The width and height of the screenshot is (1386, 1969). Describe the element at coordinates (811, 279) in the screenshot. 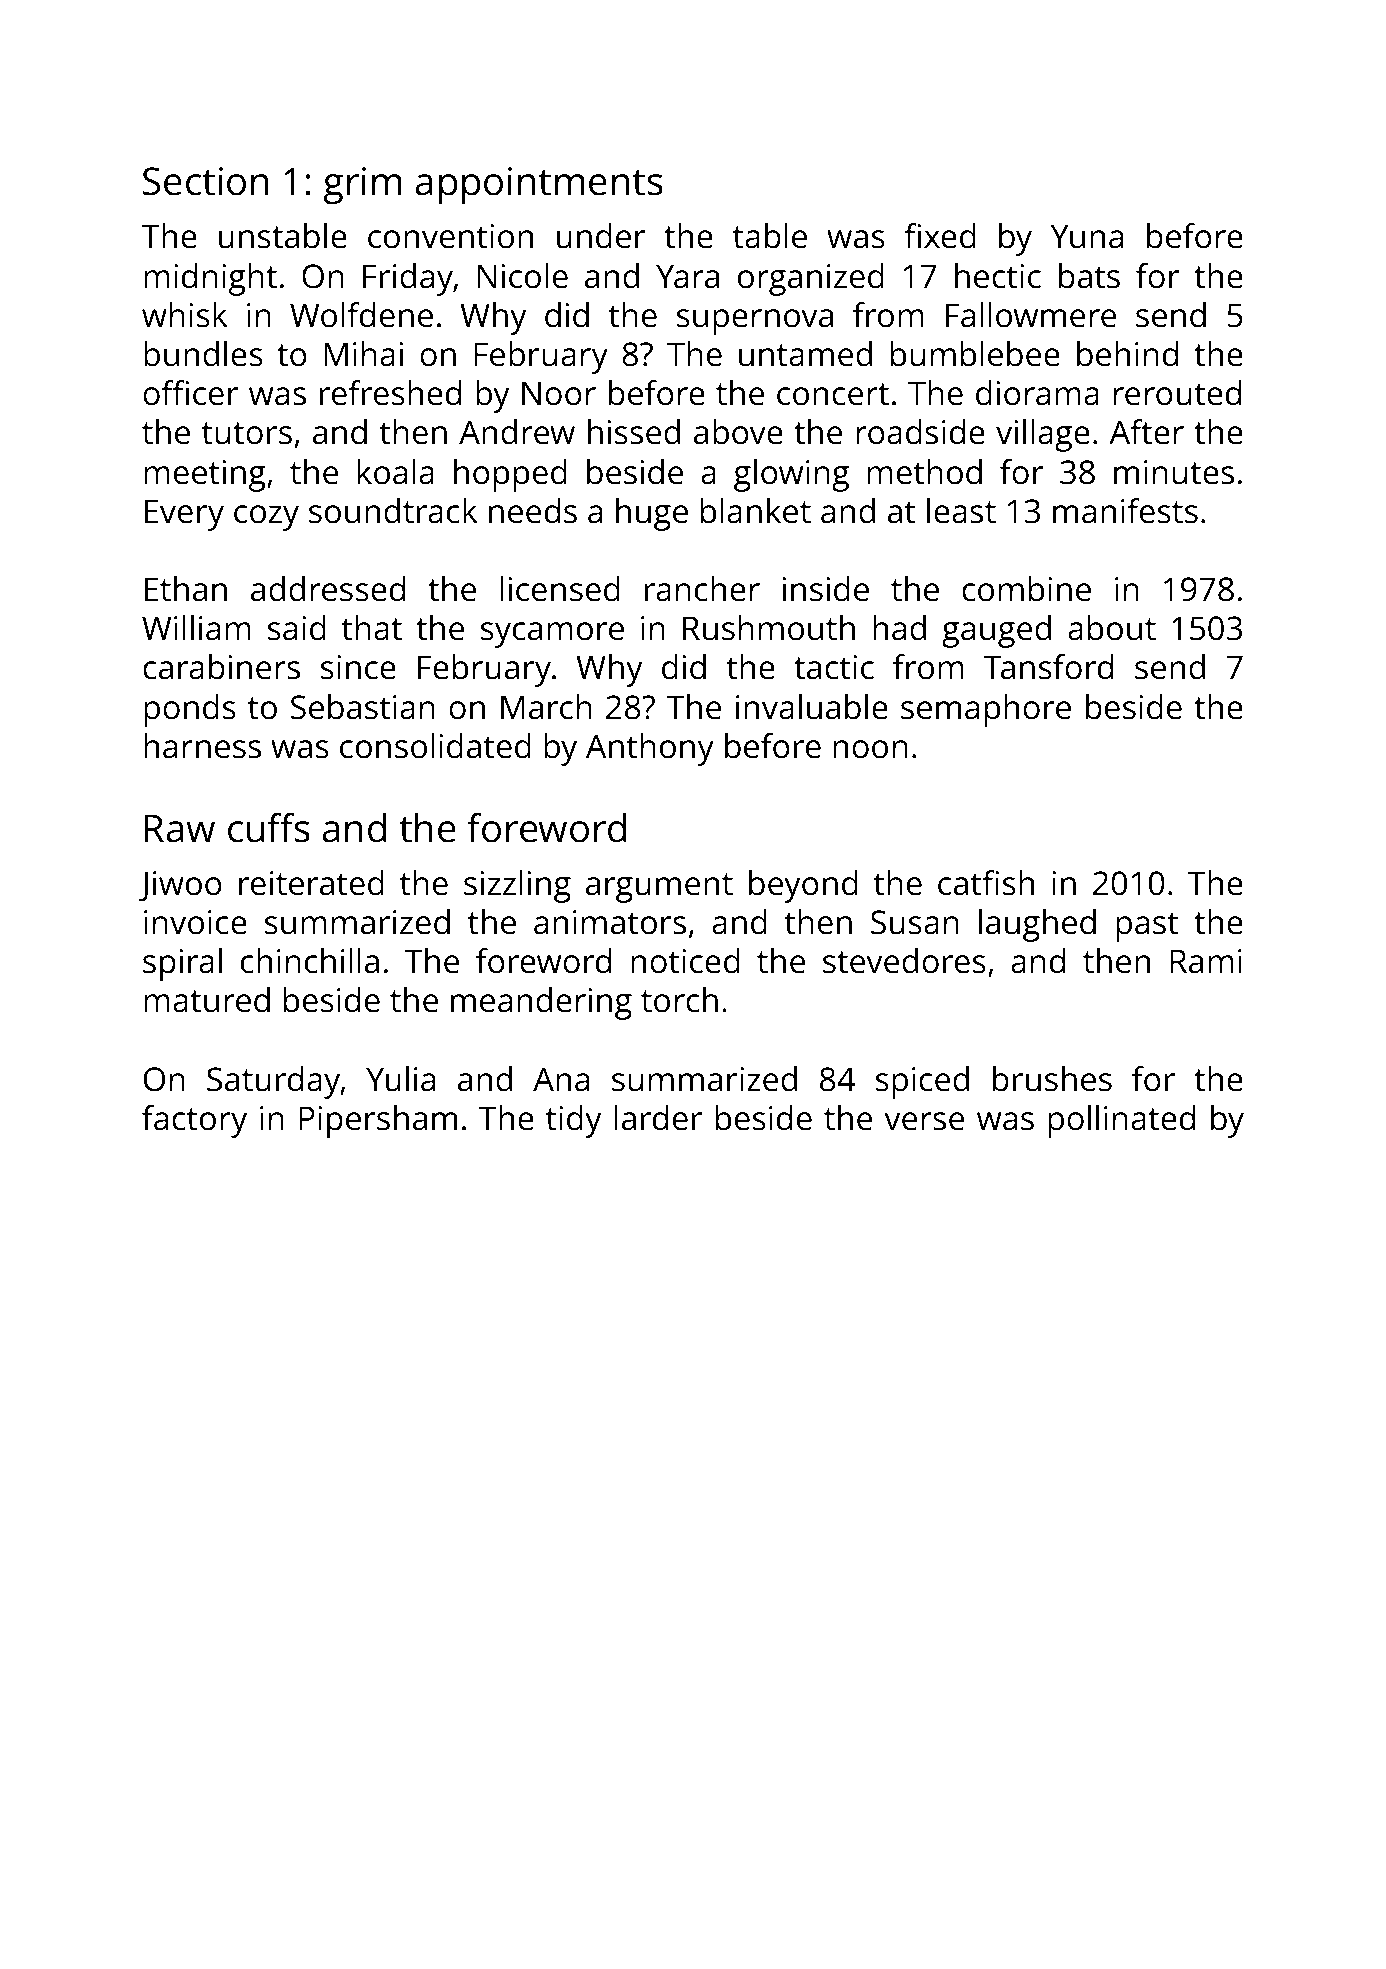

I see `organized` at that location.
